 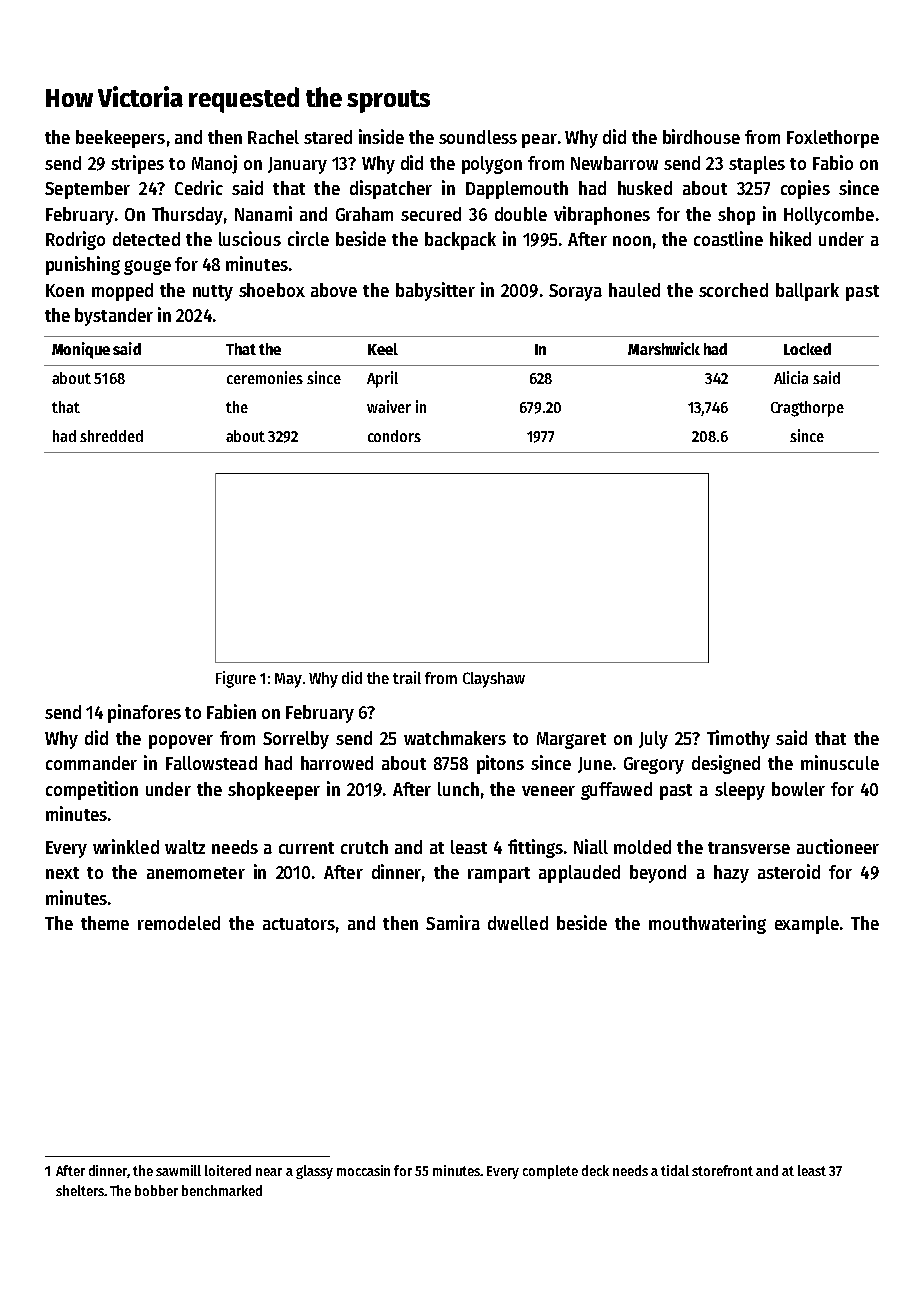 What do you see at coordinates (453, 922) in the page?
I see `Samira` at bounding box center [453, 922].
